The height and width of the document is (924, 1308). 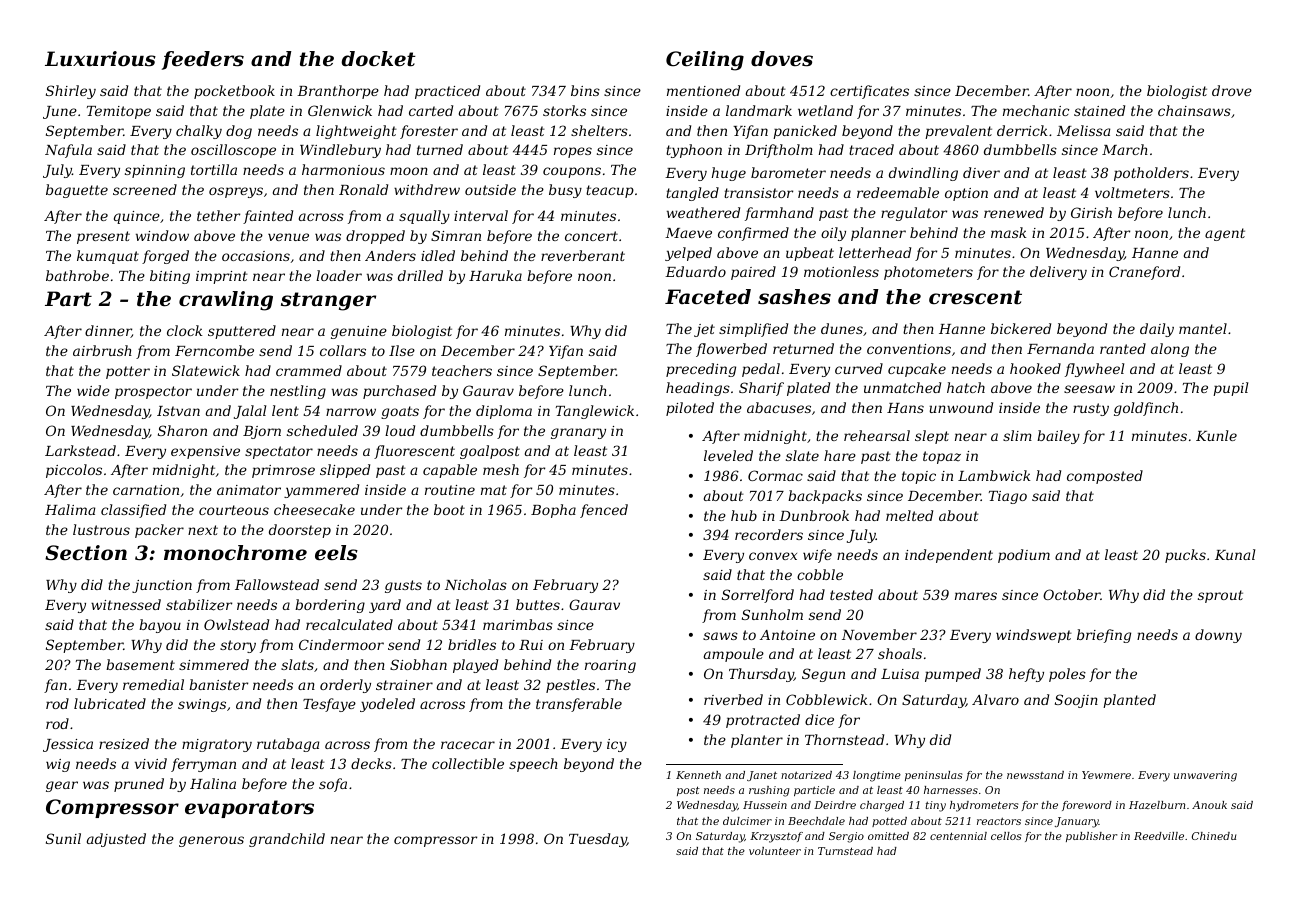 What do you see at coordinates (734, 655) in the document?
I see `ampoule` at bounding box center [734, 655].
